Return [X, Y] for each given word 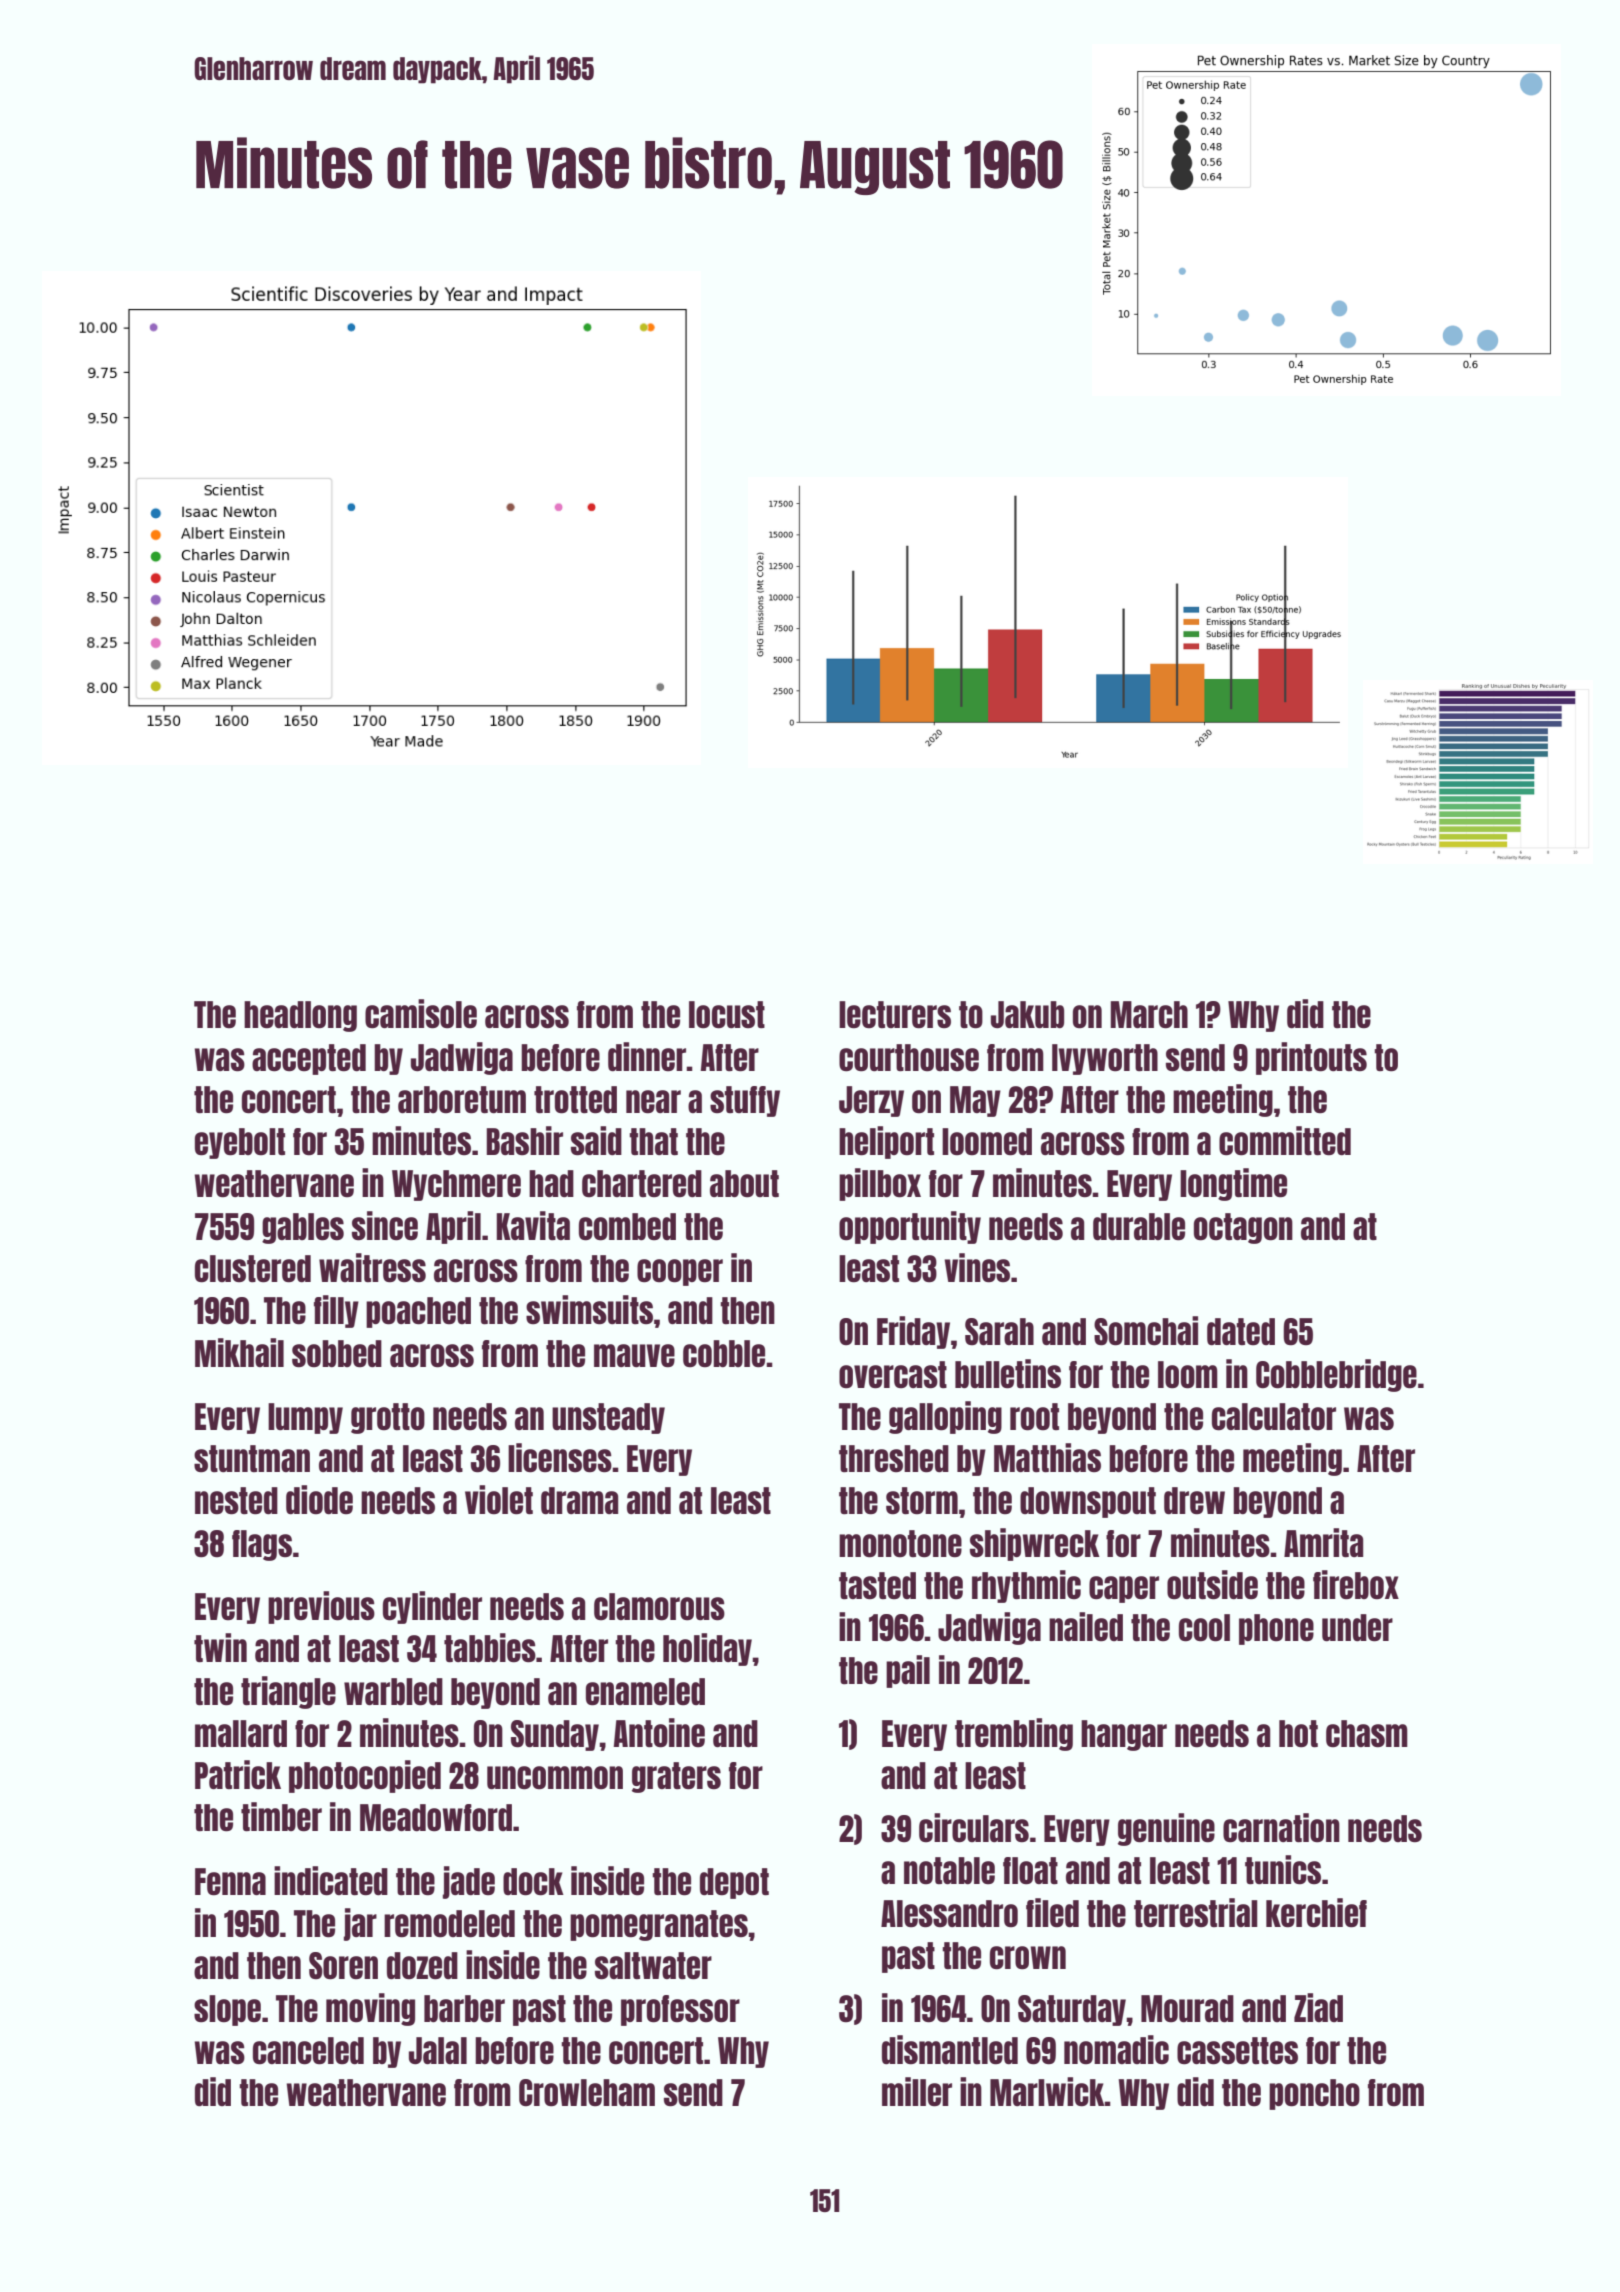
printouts [1311, 1058]
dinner [647, 1056]
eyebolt [240, 1143]
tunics [1283, 1870]
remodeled [449, 1924]
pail [908, 1671]
